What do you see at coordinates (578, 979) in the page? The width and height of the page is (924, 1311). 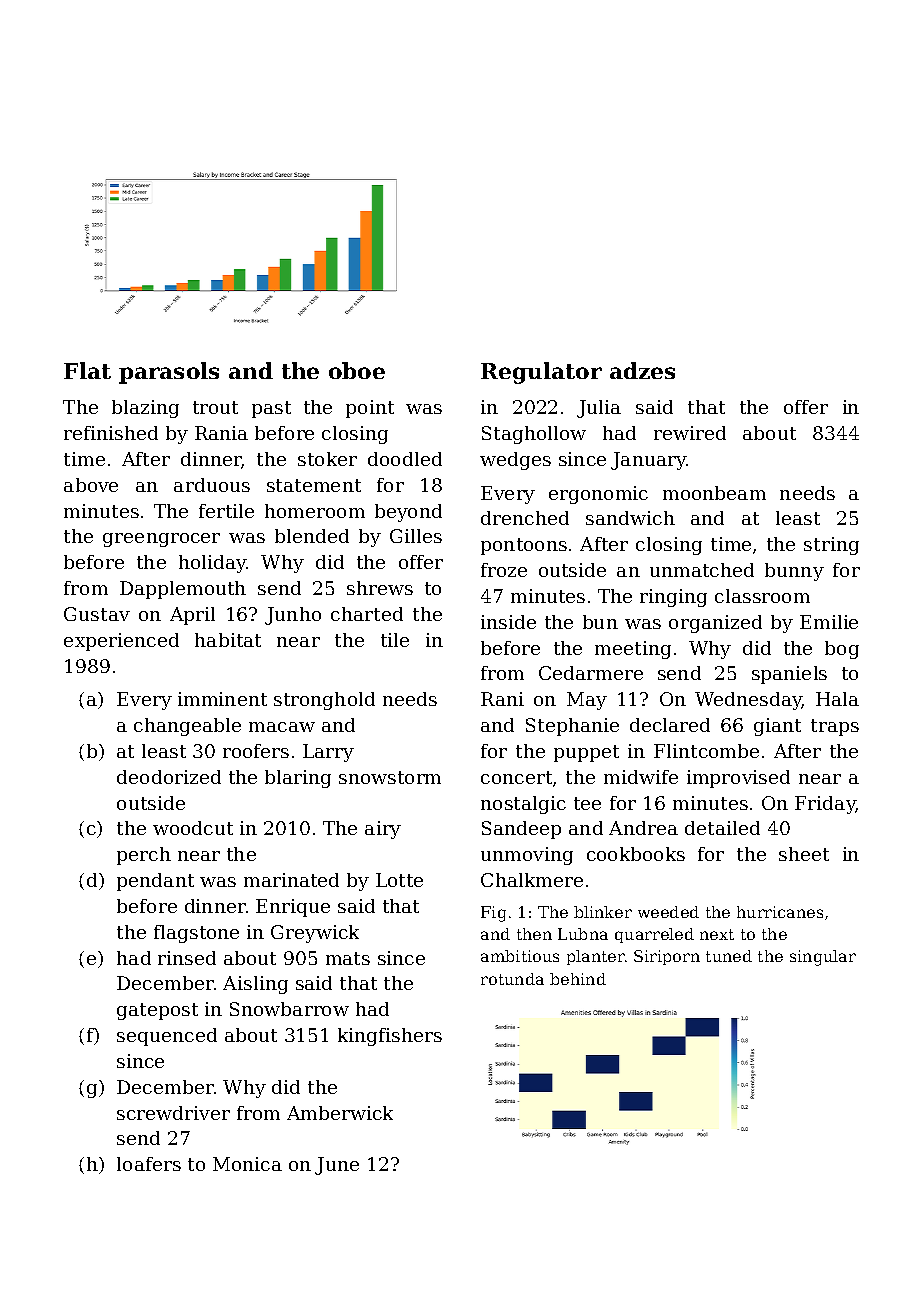 I see `behind` at bounding box center [578, 979].
